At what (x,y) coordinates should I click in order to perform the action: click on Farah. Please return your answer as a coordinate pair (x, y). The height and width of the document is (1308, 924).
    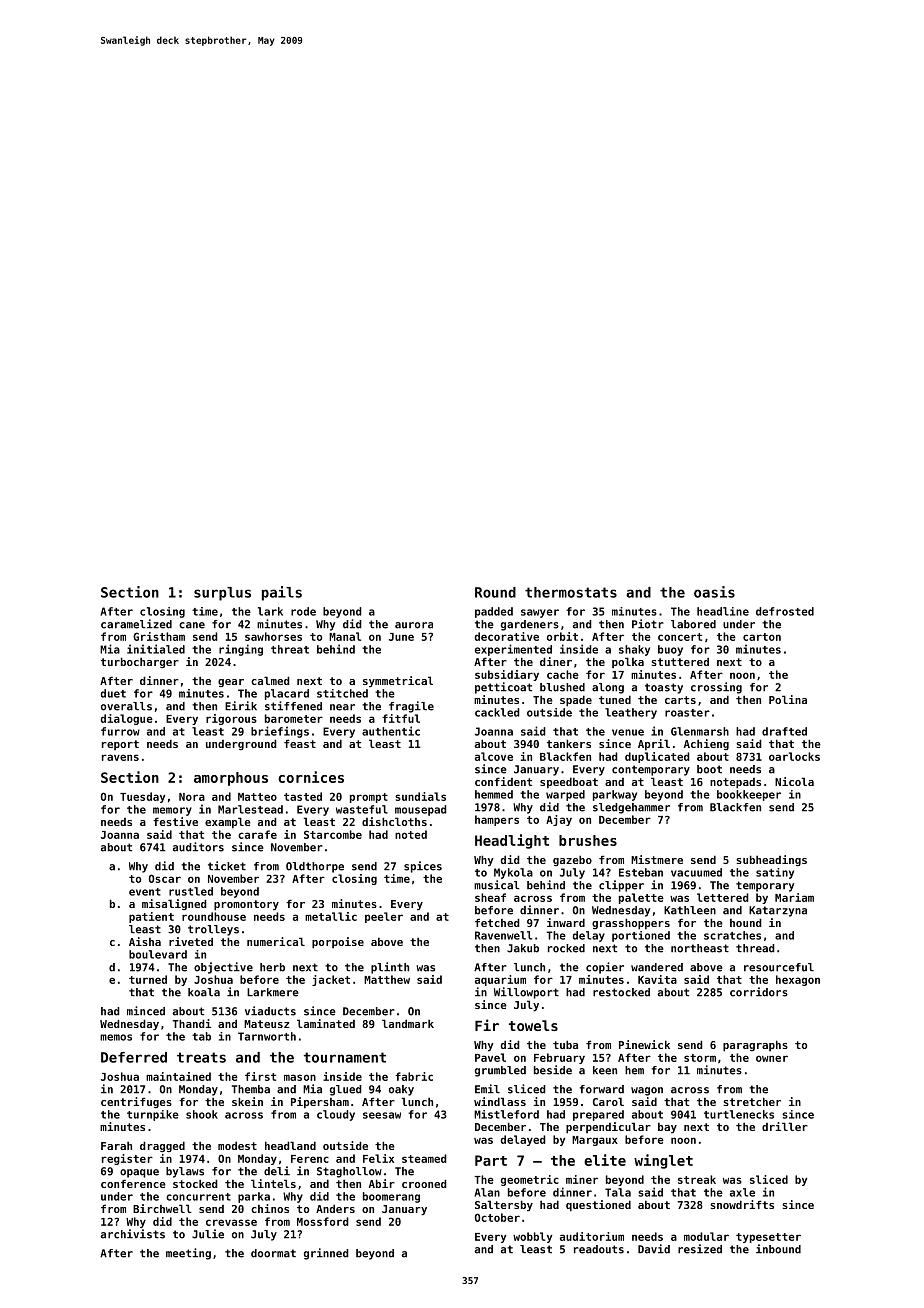
    Looking at the image, I should click on (116, 1145).
